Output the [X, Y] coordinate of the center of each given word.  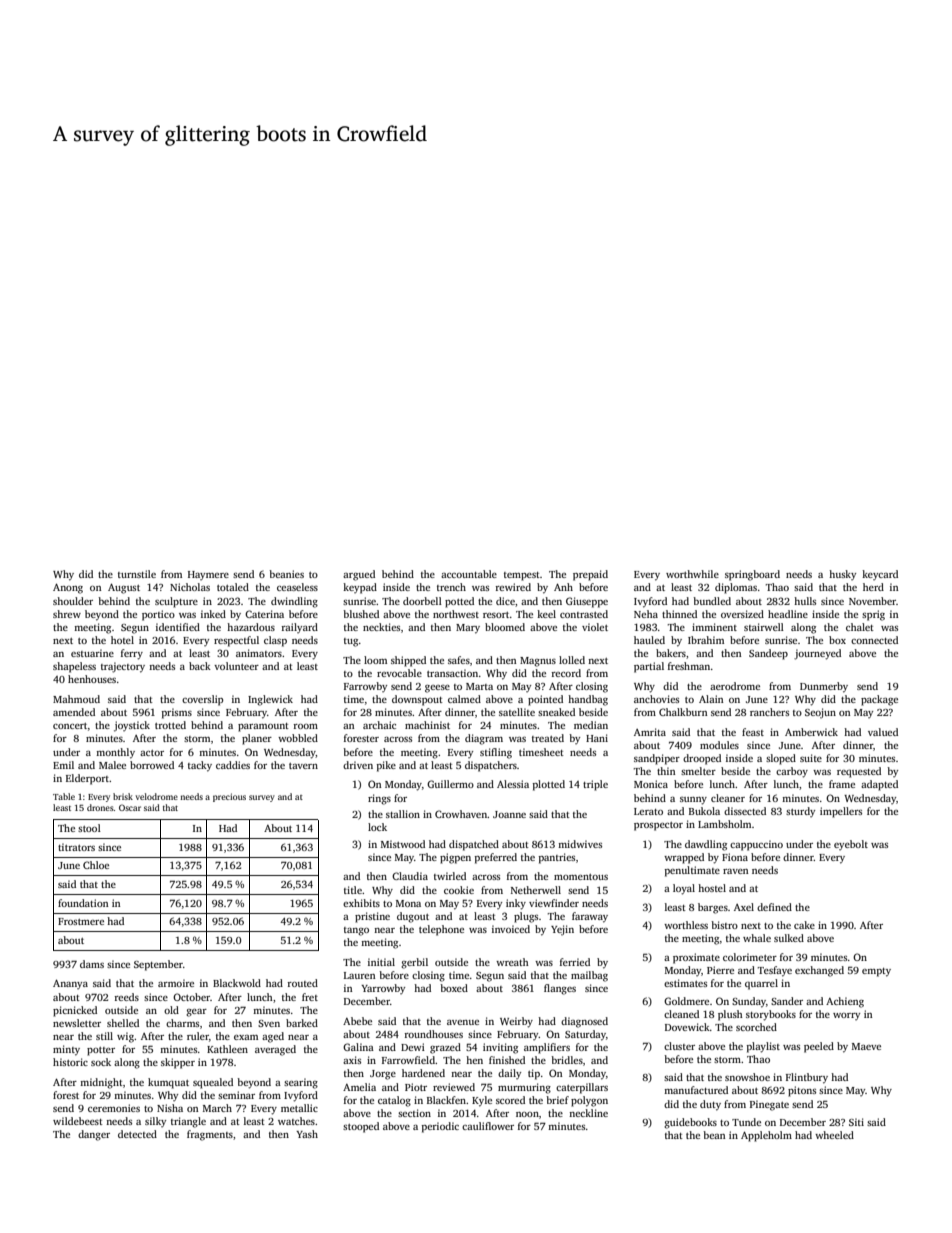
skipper [178, 1063]
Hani [597, 738]
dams [92, 964]
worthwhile [692, 574]
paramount [263, 727]
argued [359, 575]
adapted [879, 785]
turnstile [137, 574]
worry [846, 1016]
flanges [560, 989]
